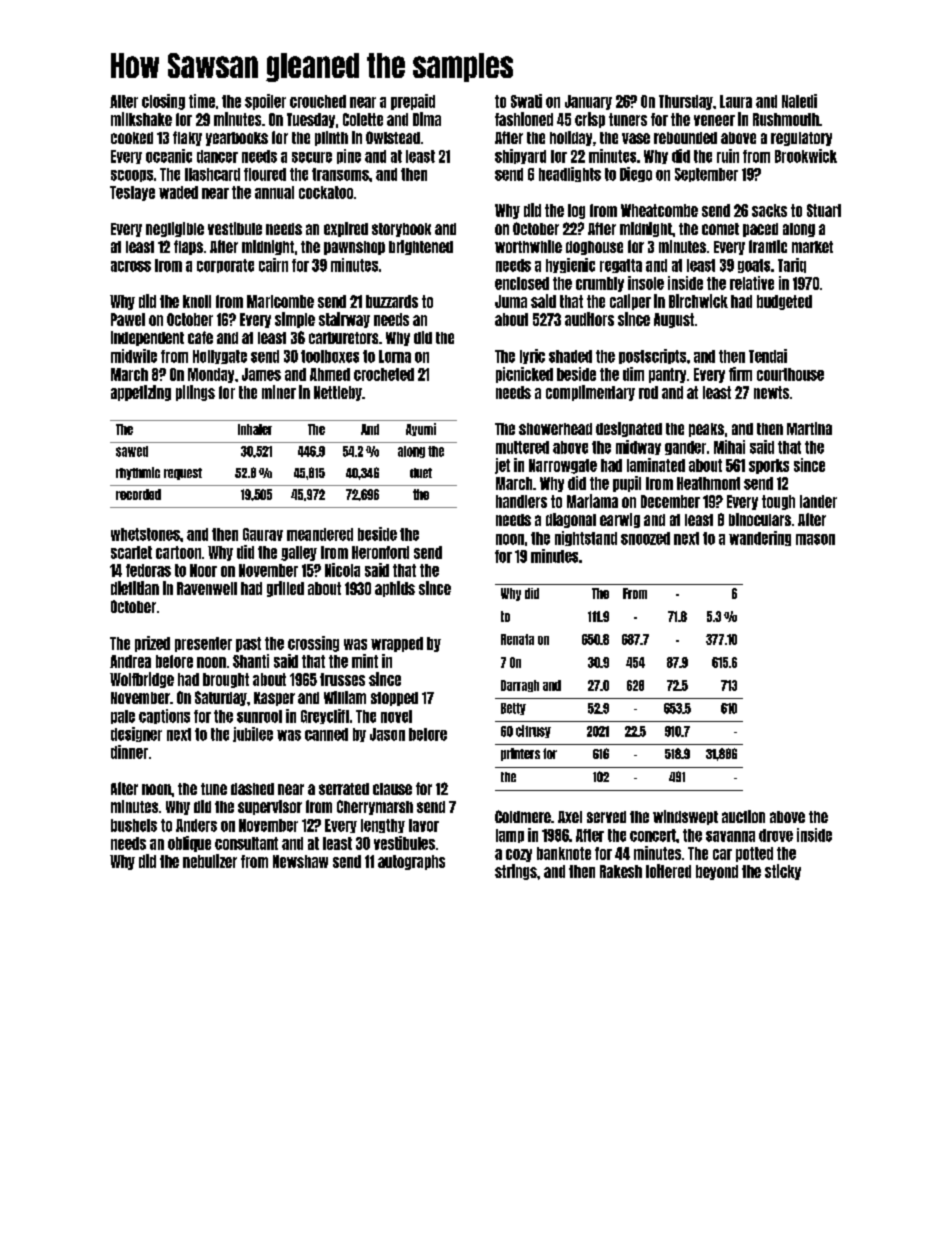 This page has width=952, height=1233. Describe the element at coordinates (255, 429) in the page. I see `Inhaler` at that location.
